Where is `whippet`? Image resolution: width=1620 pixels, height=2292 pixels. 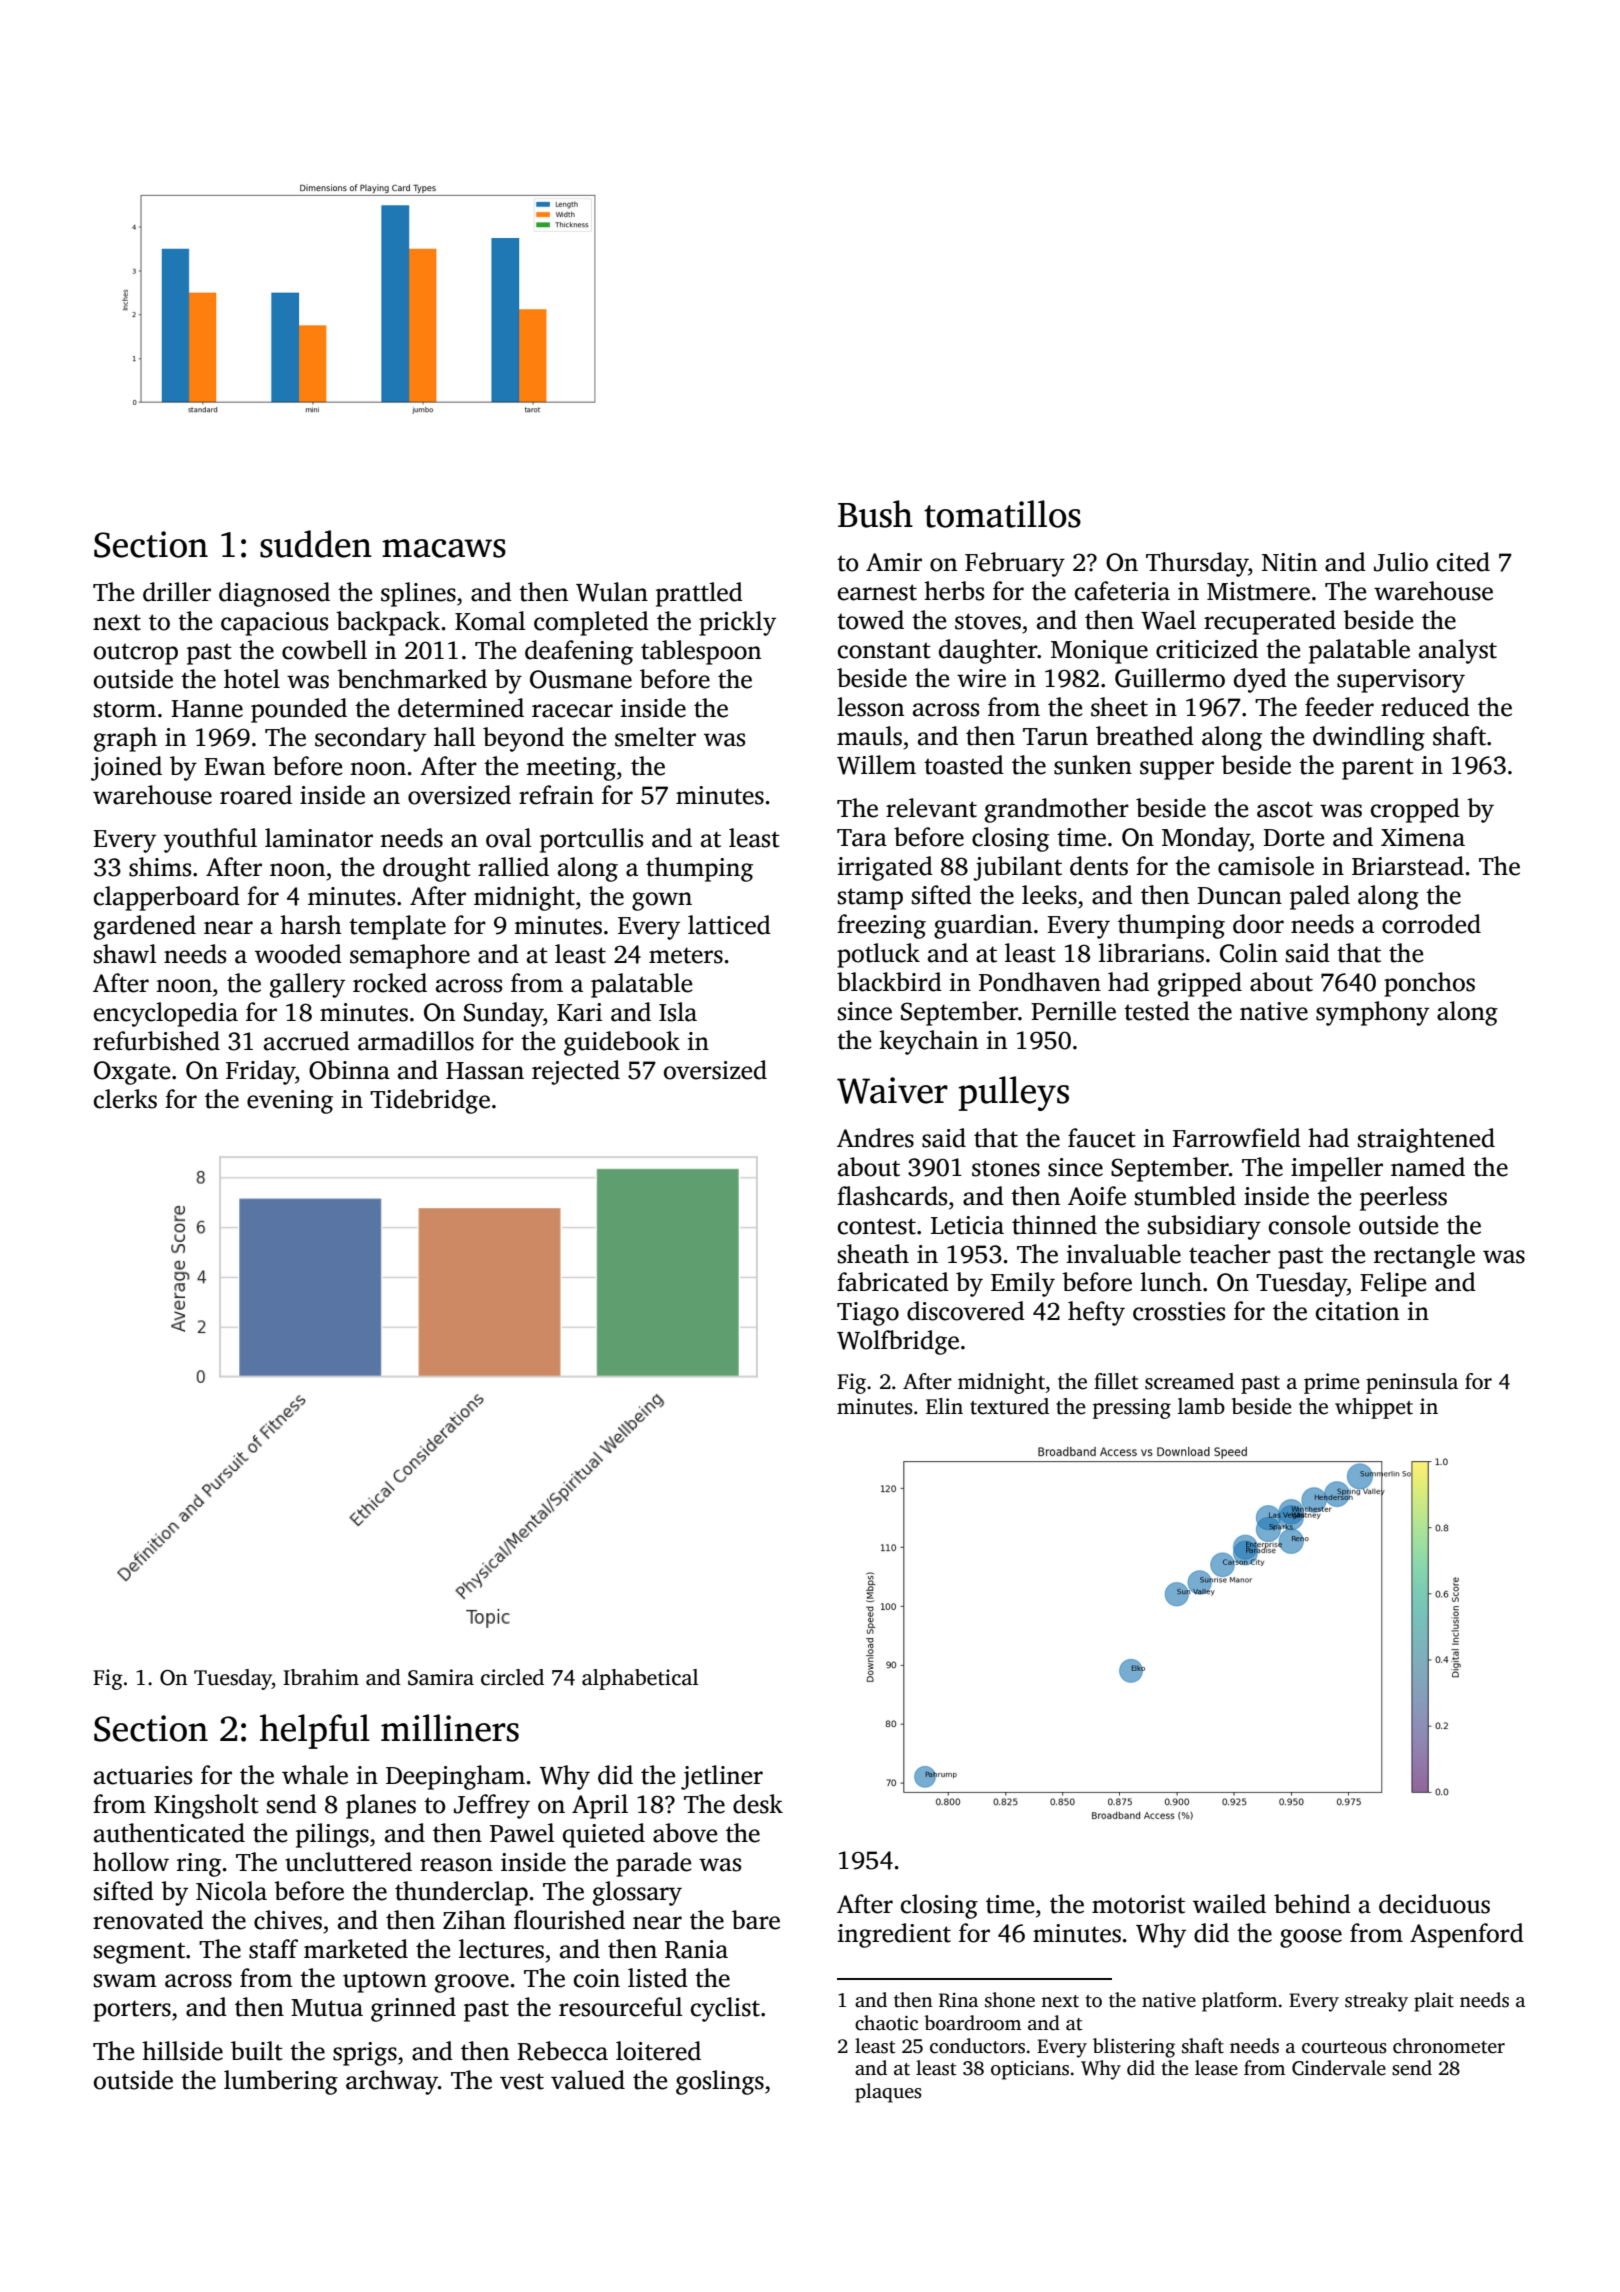 whippet is located at coordinates (1374, 1408).
